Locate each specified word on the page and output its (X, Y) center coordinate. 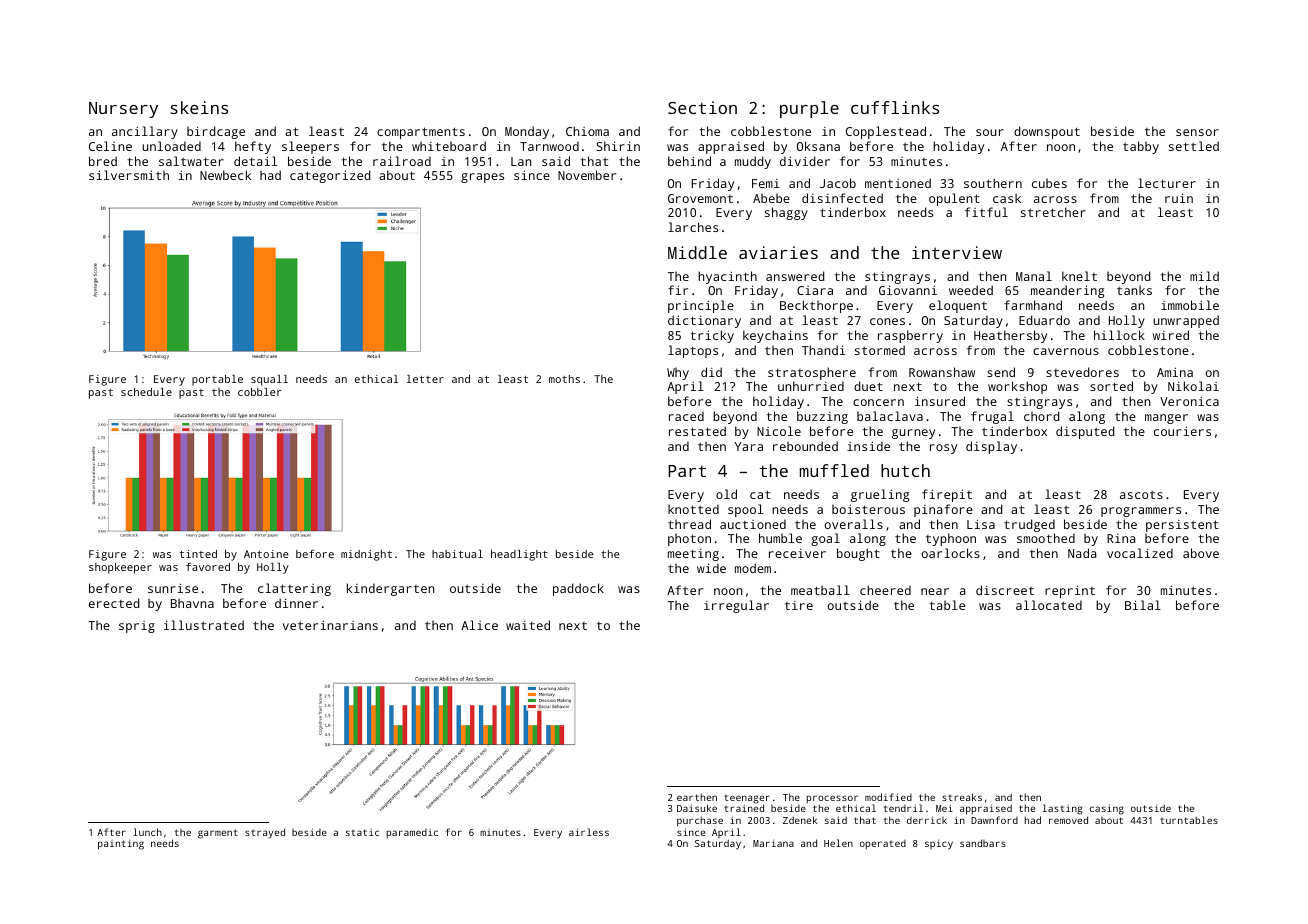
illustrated (204, 625)
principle (701, 306)
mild (1204, 276)
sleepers (310, 147)
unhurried (811, 386)
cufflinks (895, 107)
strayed (265, 833)
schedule (146, 392)
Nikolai (1193, 386)
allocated (1049, 605)
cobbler (260, 392)
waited (528, 625)
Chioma (587, 131)
